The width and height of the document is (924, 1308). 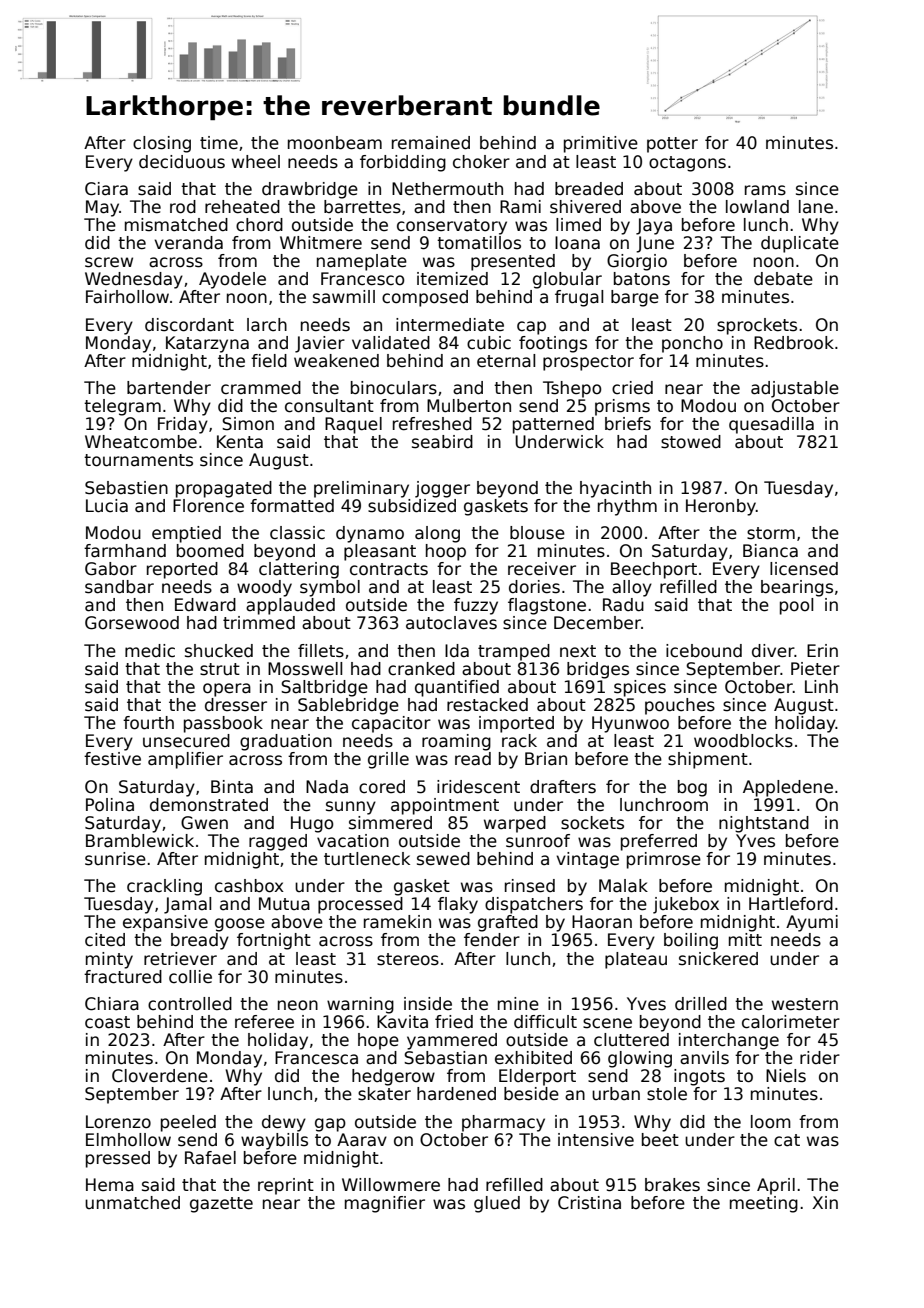 I want to click on lane, so click(x=816, y=207).
